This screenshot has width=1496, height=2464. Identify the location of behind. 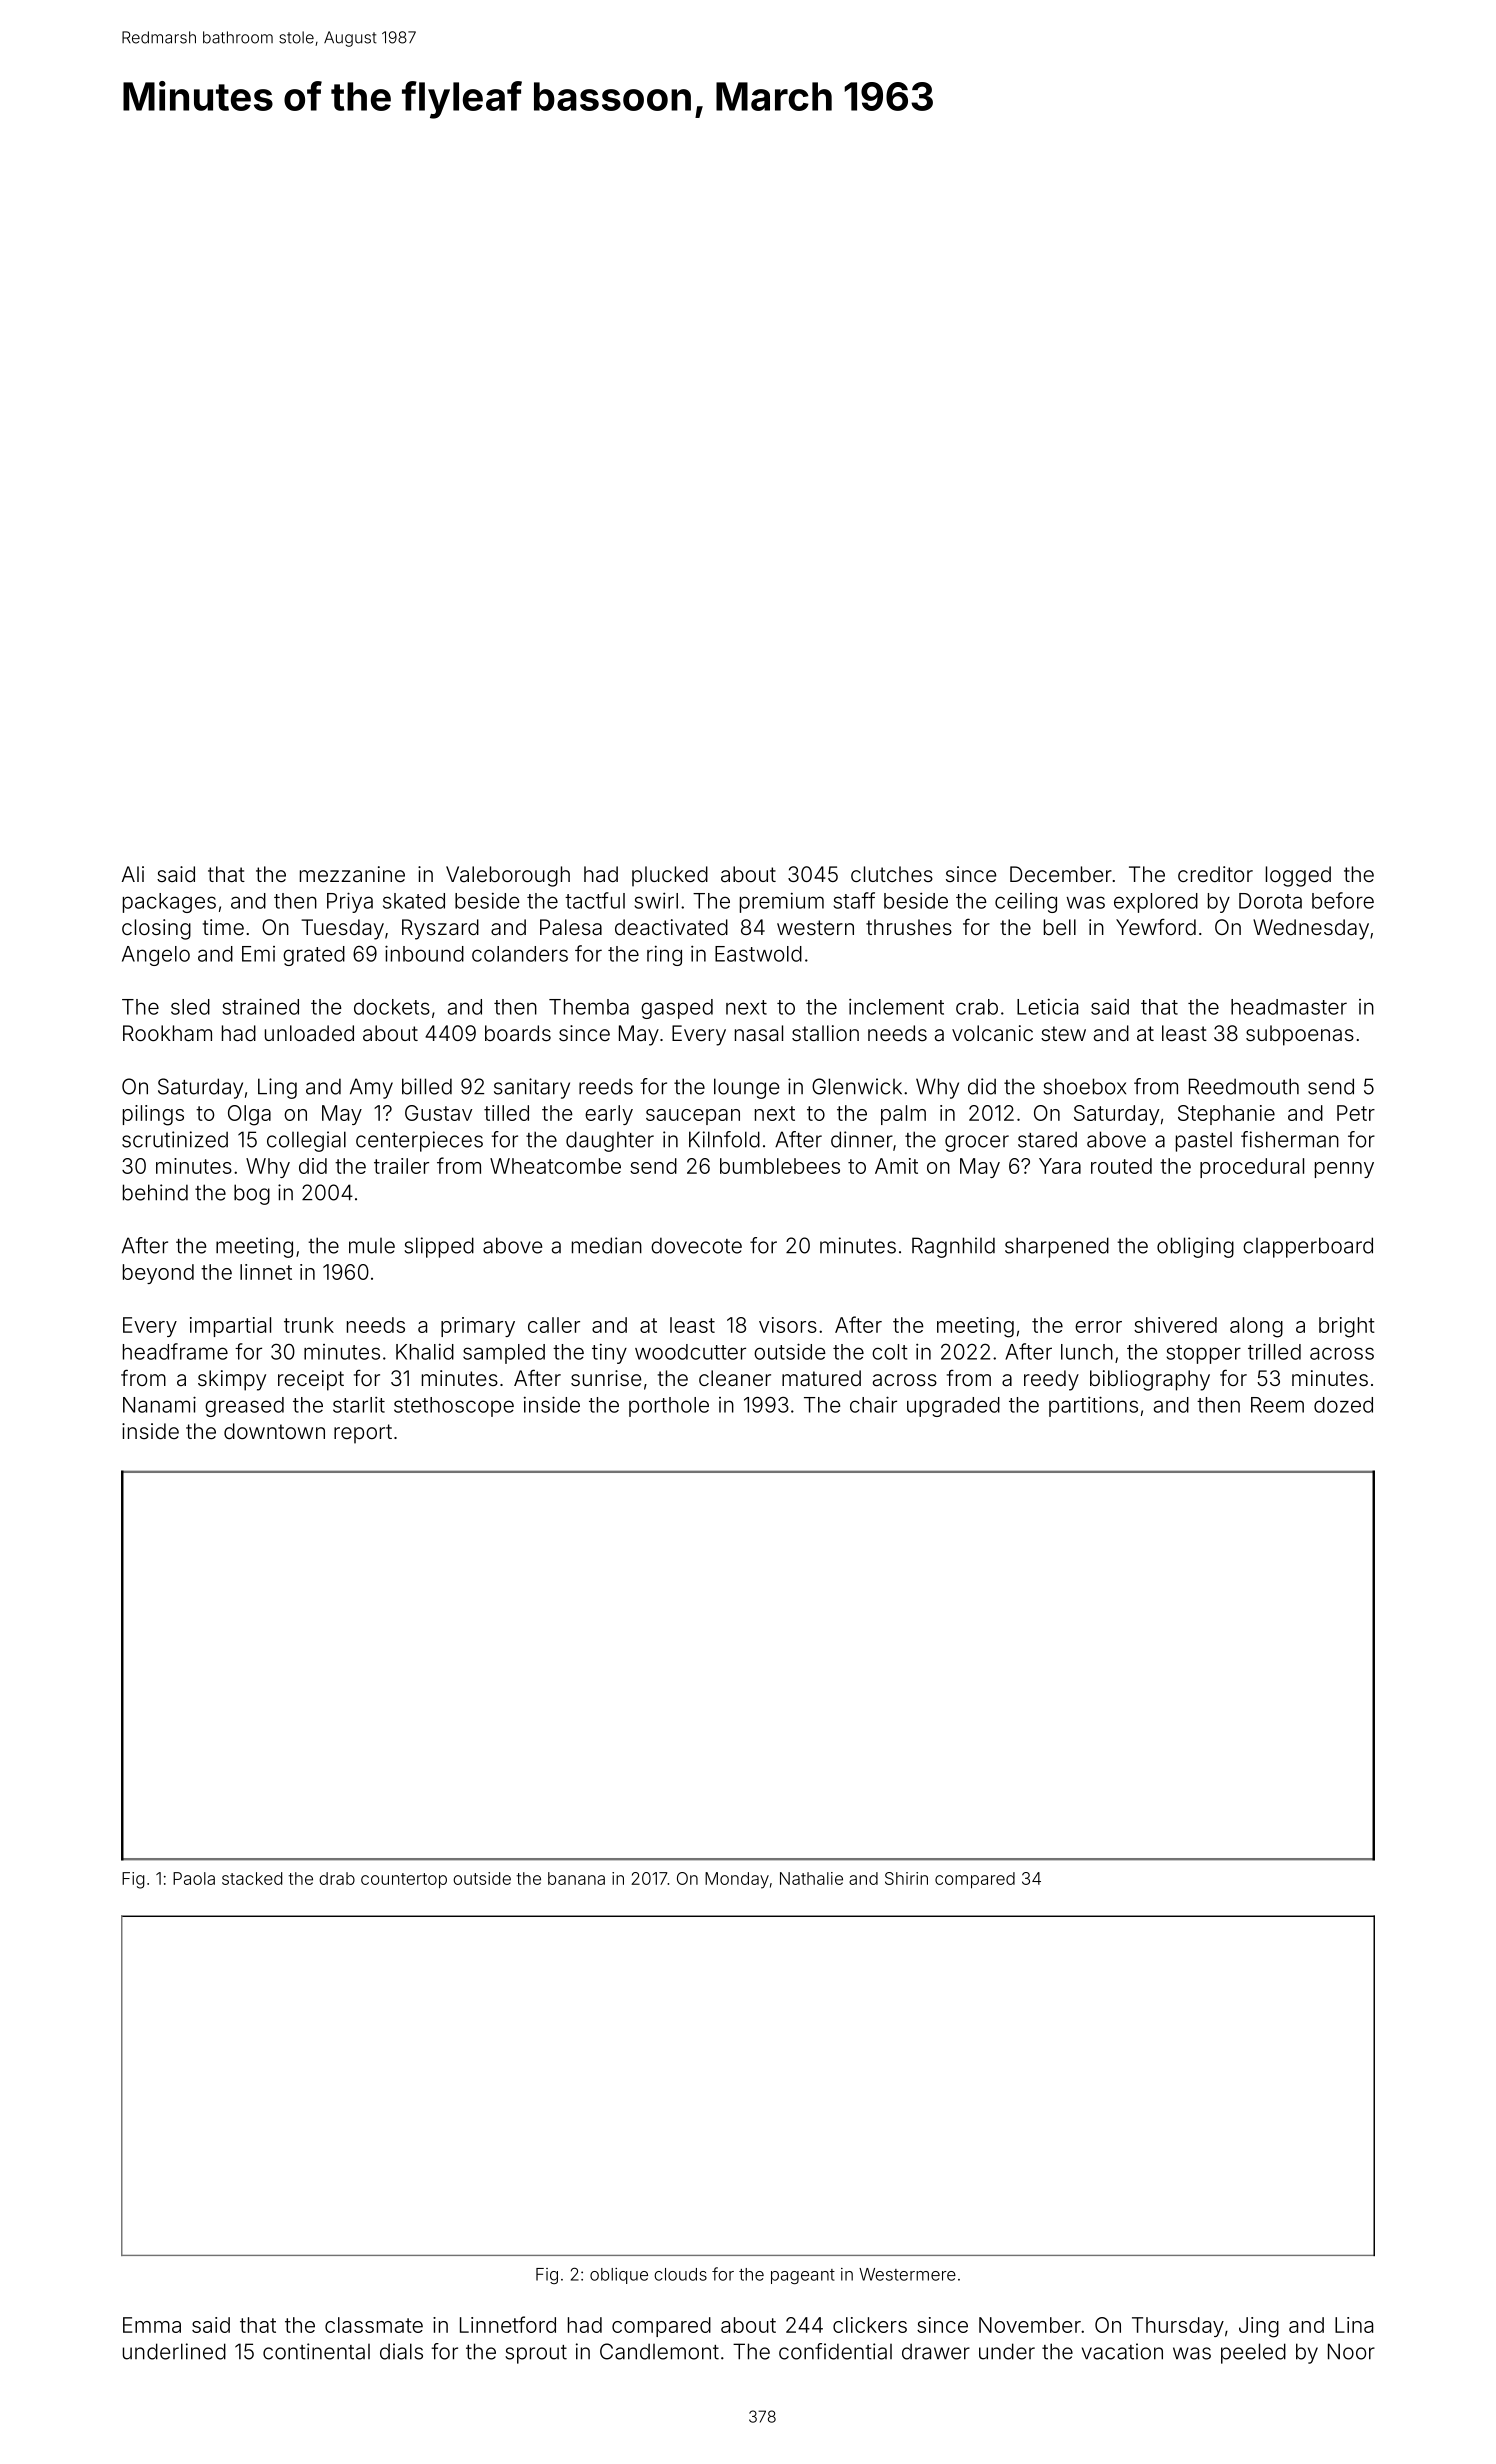
(155, 1192).
